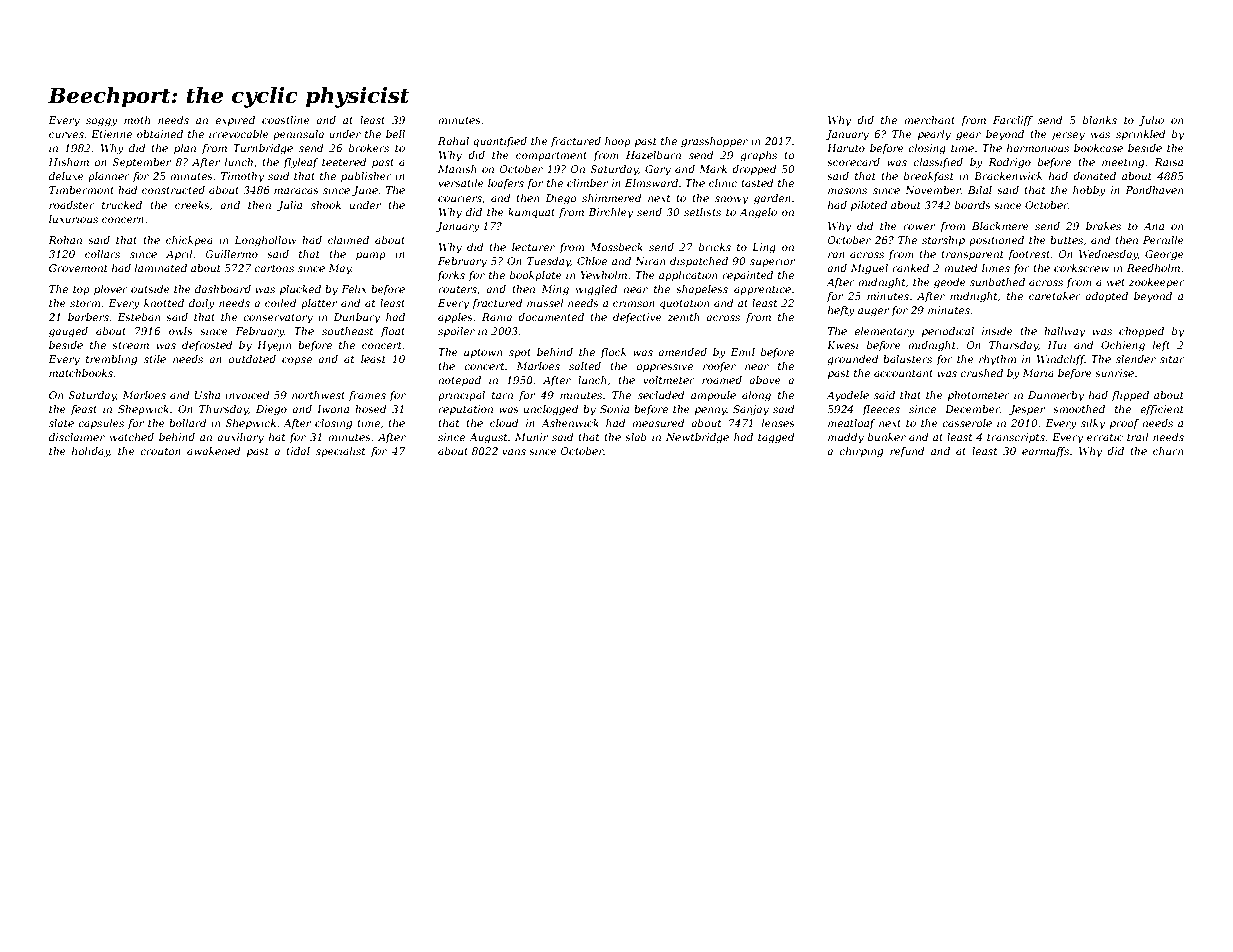  I want to click on Hyejin, so click(274, 346).
